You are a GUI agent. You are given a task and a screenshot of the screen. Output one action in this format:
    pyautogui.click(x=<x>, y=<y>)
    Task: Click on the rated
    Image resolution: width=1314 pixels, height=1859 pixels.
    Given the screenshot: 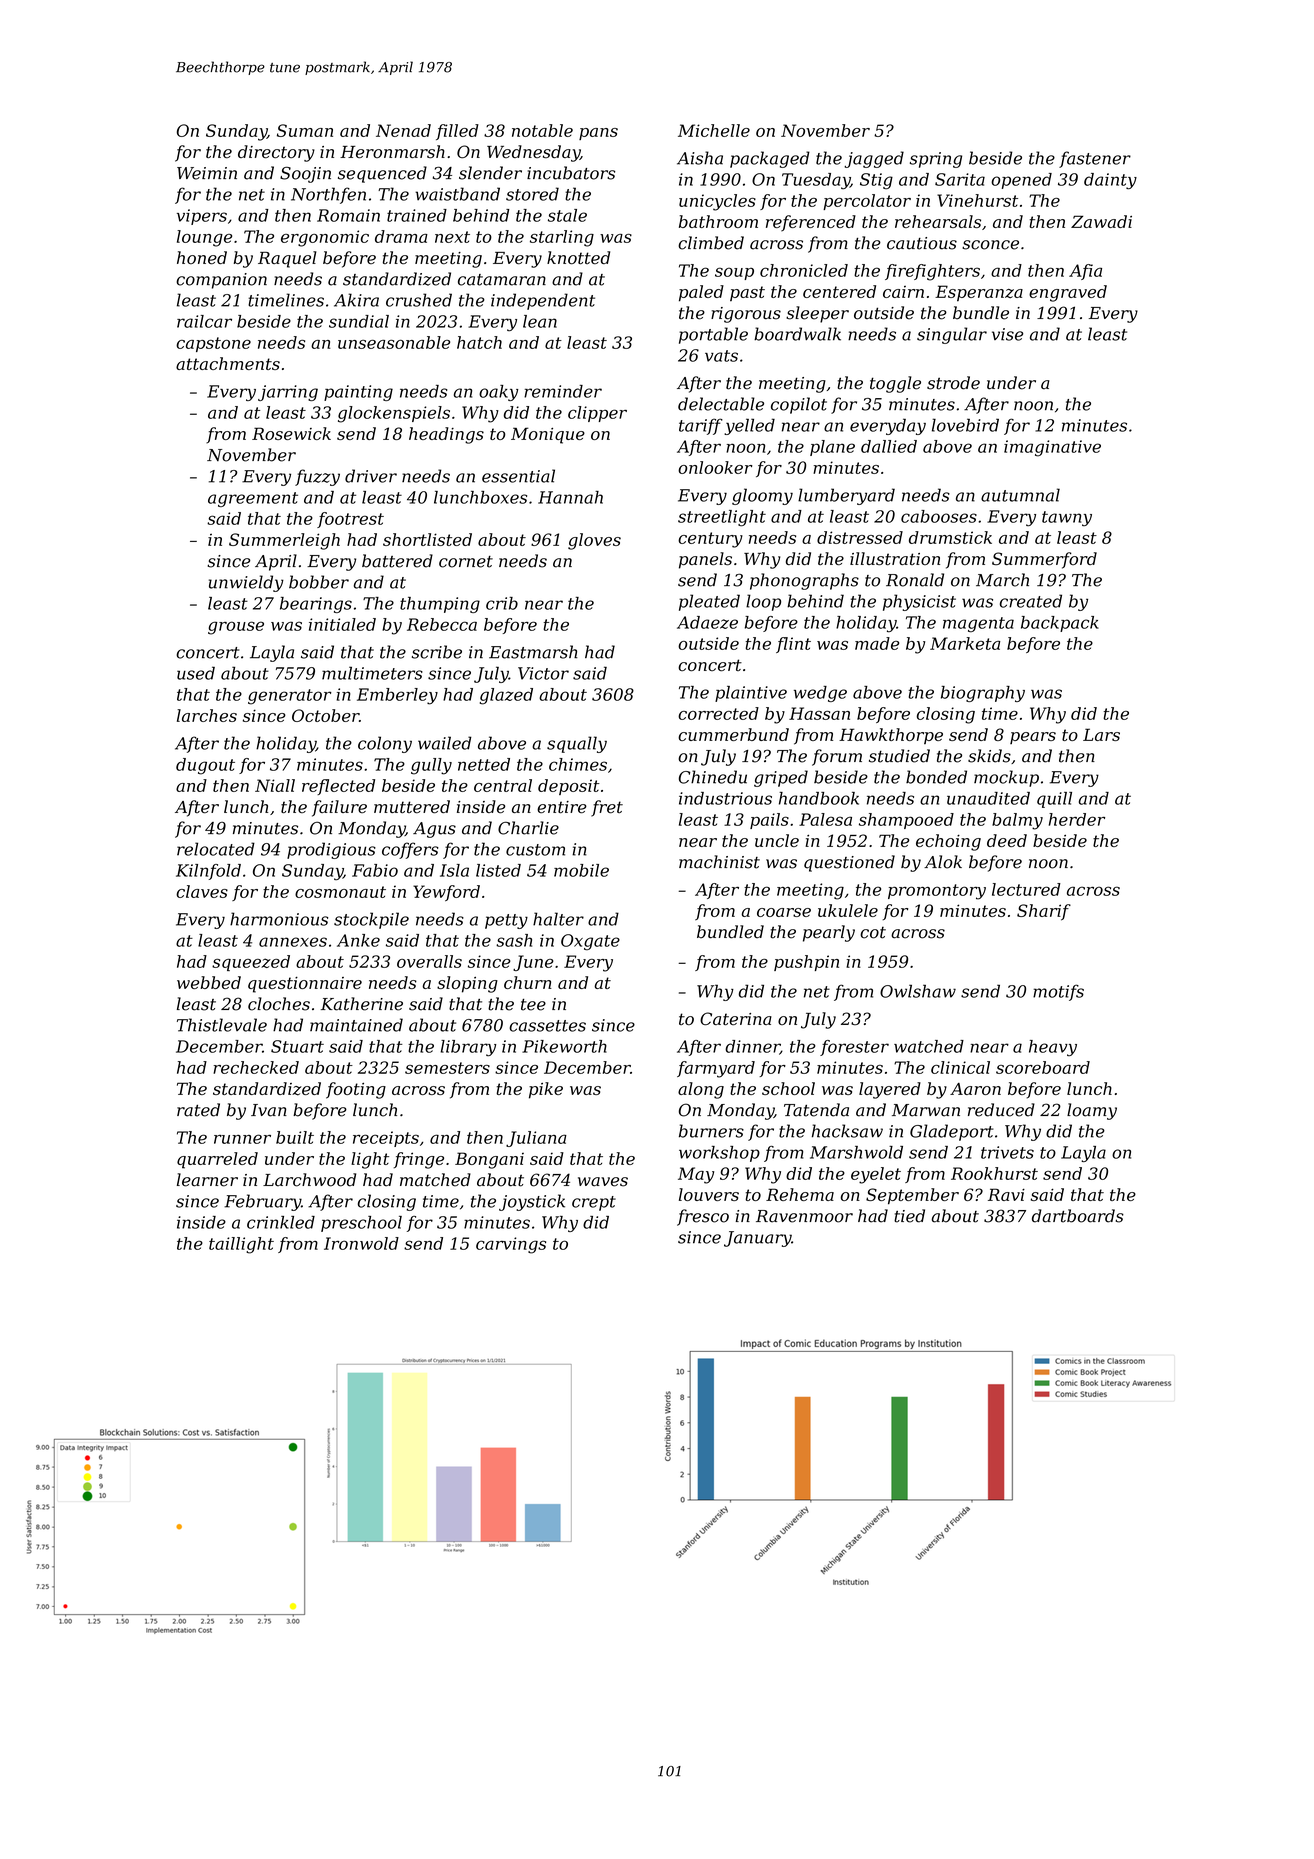 What is the action you would take?
    pyautogui.click(x=198, y=1110)
